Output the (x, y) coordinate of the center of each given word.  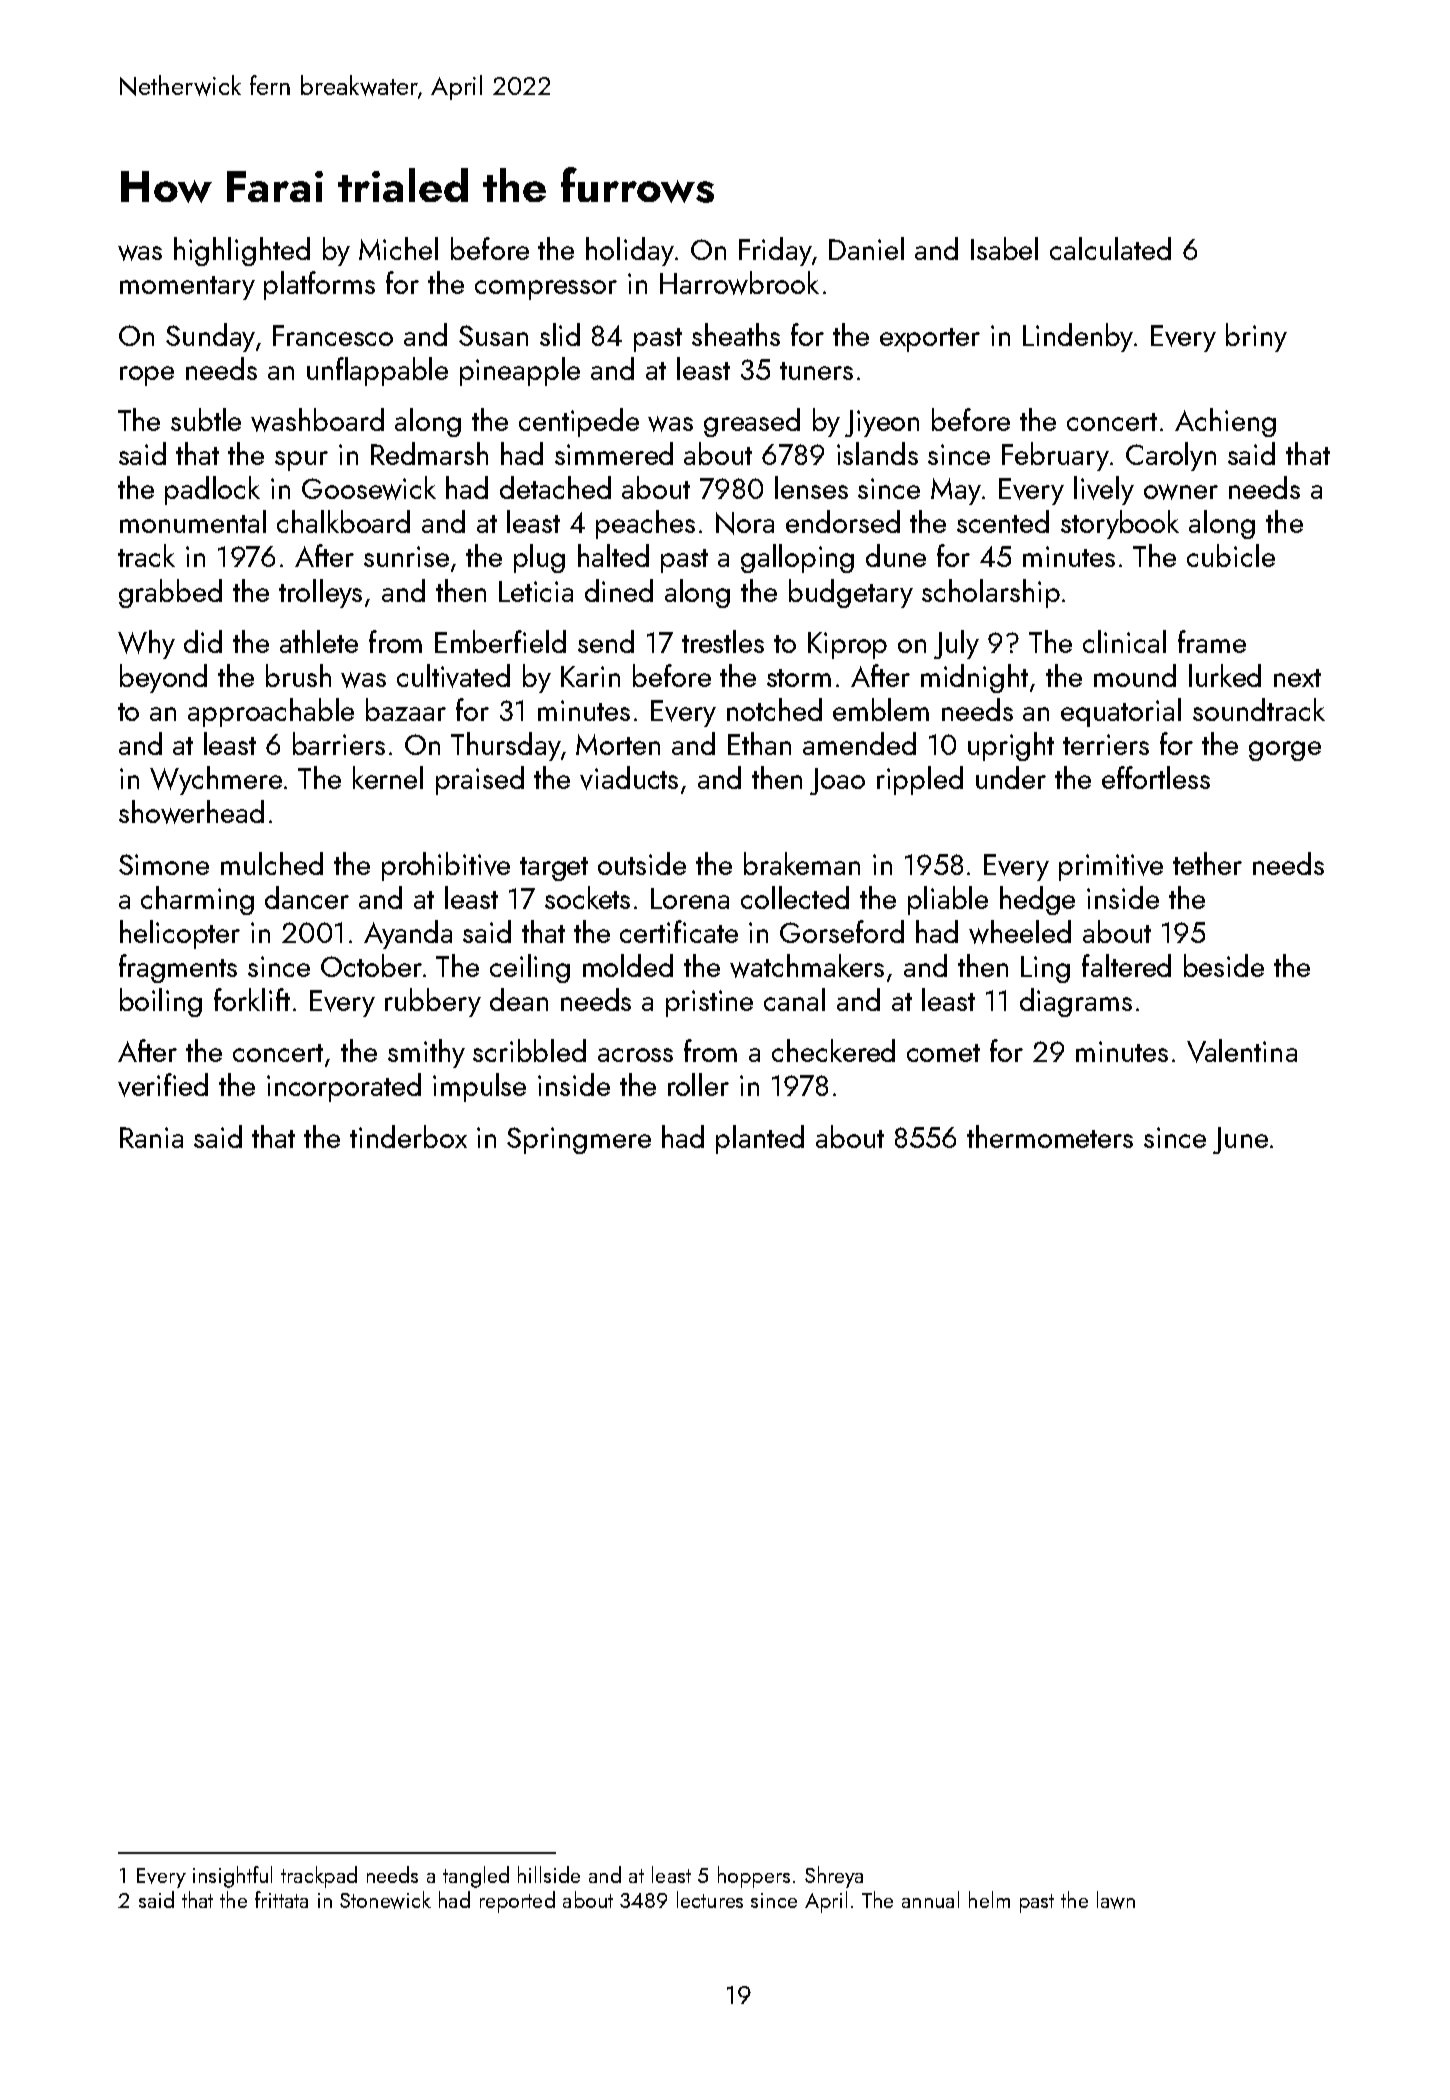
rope (147, 376)
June (1240, 1140)
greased (752, 422)
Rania (151, 1137)
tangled (476, 1877)
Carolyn (1171, 456)
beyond (163, 678)
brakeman (802, 863)
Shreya (834, 1877)
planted (760, 1139)
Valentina (1242, 1051)
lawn (1116, 1900)
